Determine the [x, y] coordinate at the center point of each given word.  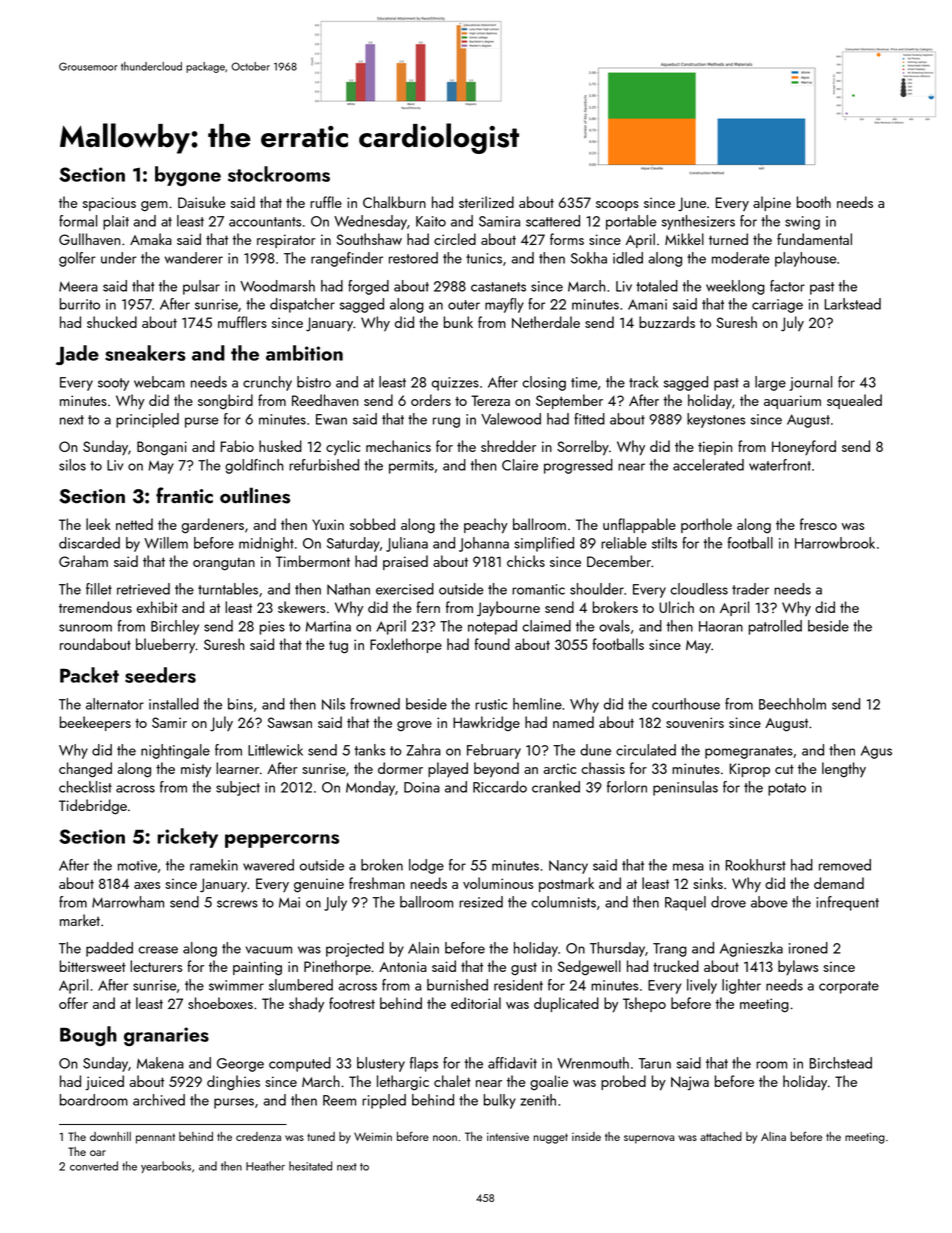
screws [237, 904]
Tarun [655, 1063]
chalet [452, 1081]
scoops [617, 206]
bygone [188, 176]
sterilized [486, 202]
